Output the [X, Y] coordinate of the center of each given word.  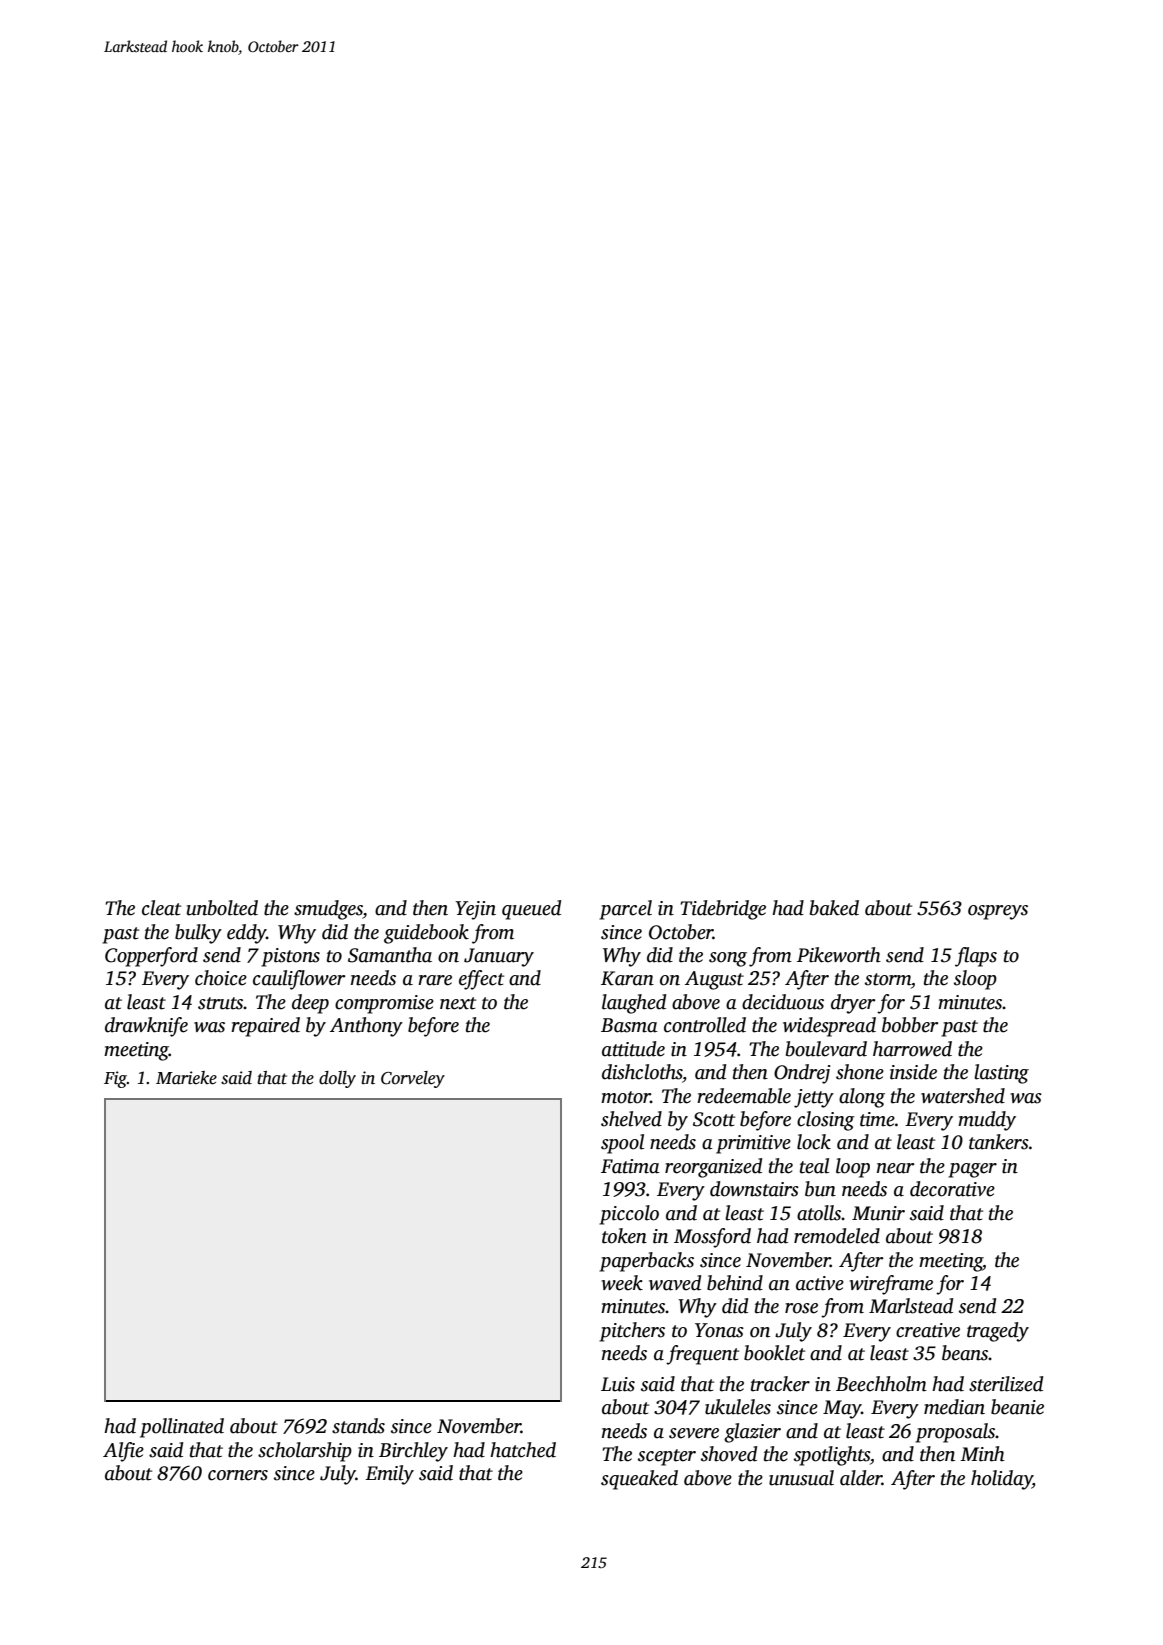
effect [481, 980]
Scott [714, 1119]
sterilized [1006, 1384]
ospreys [998, 912]
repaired [265, 1027]
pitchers [632, 1332]
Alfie [123, 1452]
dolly [337, 1079]
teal [814, 1166]
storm [888, 979]
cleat [161, 908]
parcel [625, 910]
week [622, 1283]
